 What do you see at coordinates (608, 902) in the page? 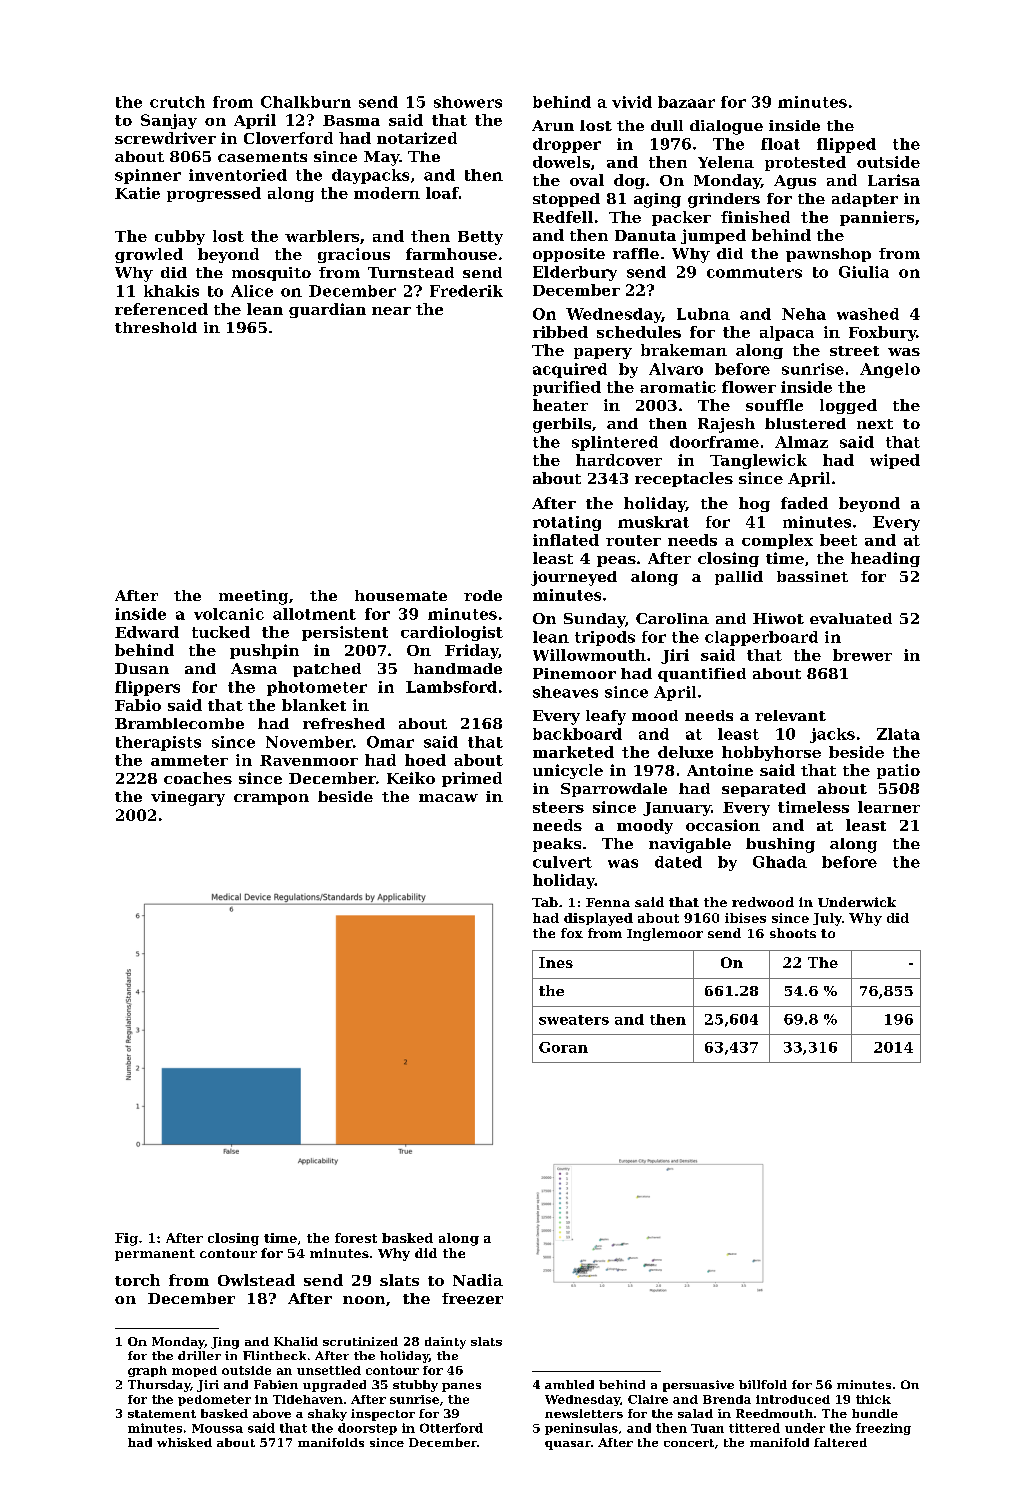
I see `Fenna` at bounding box center [608, 902].
